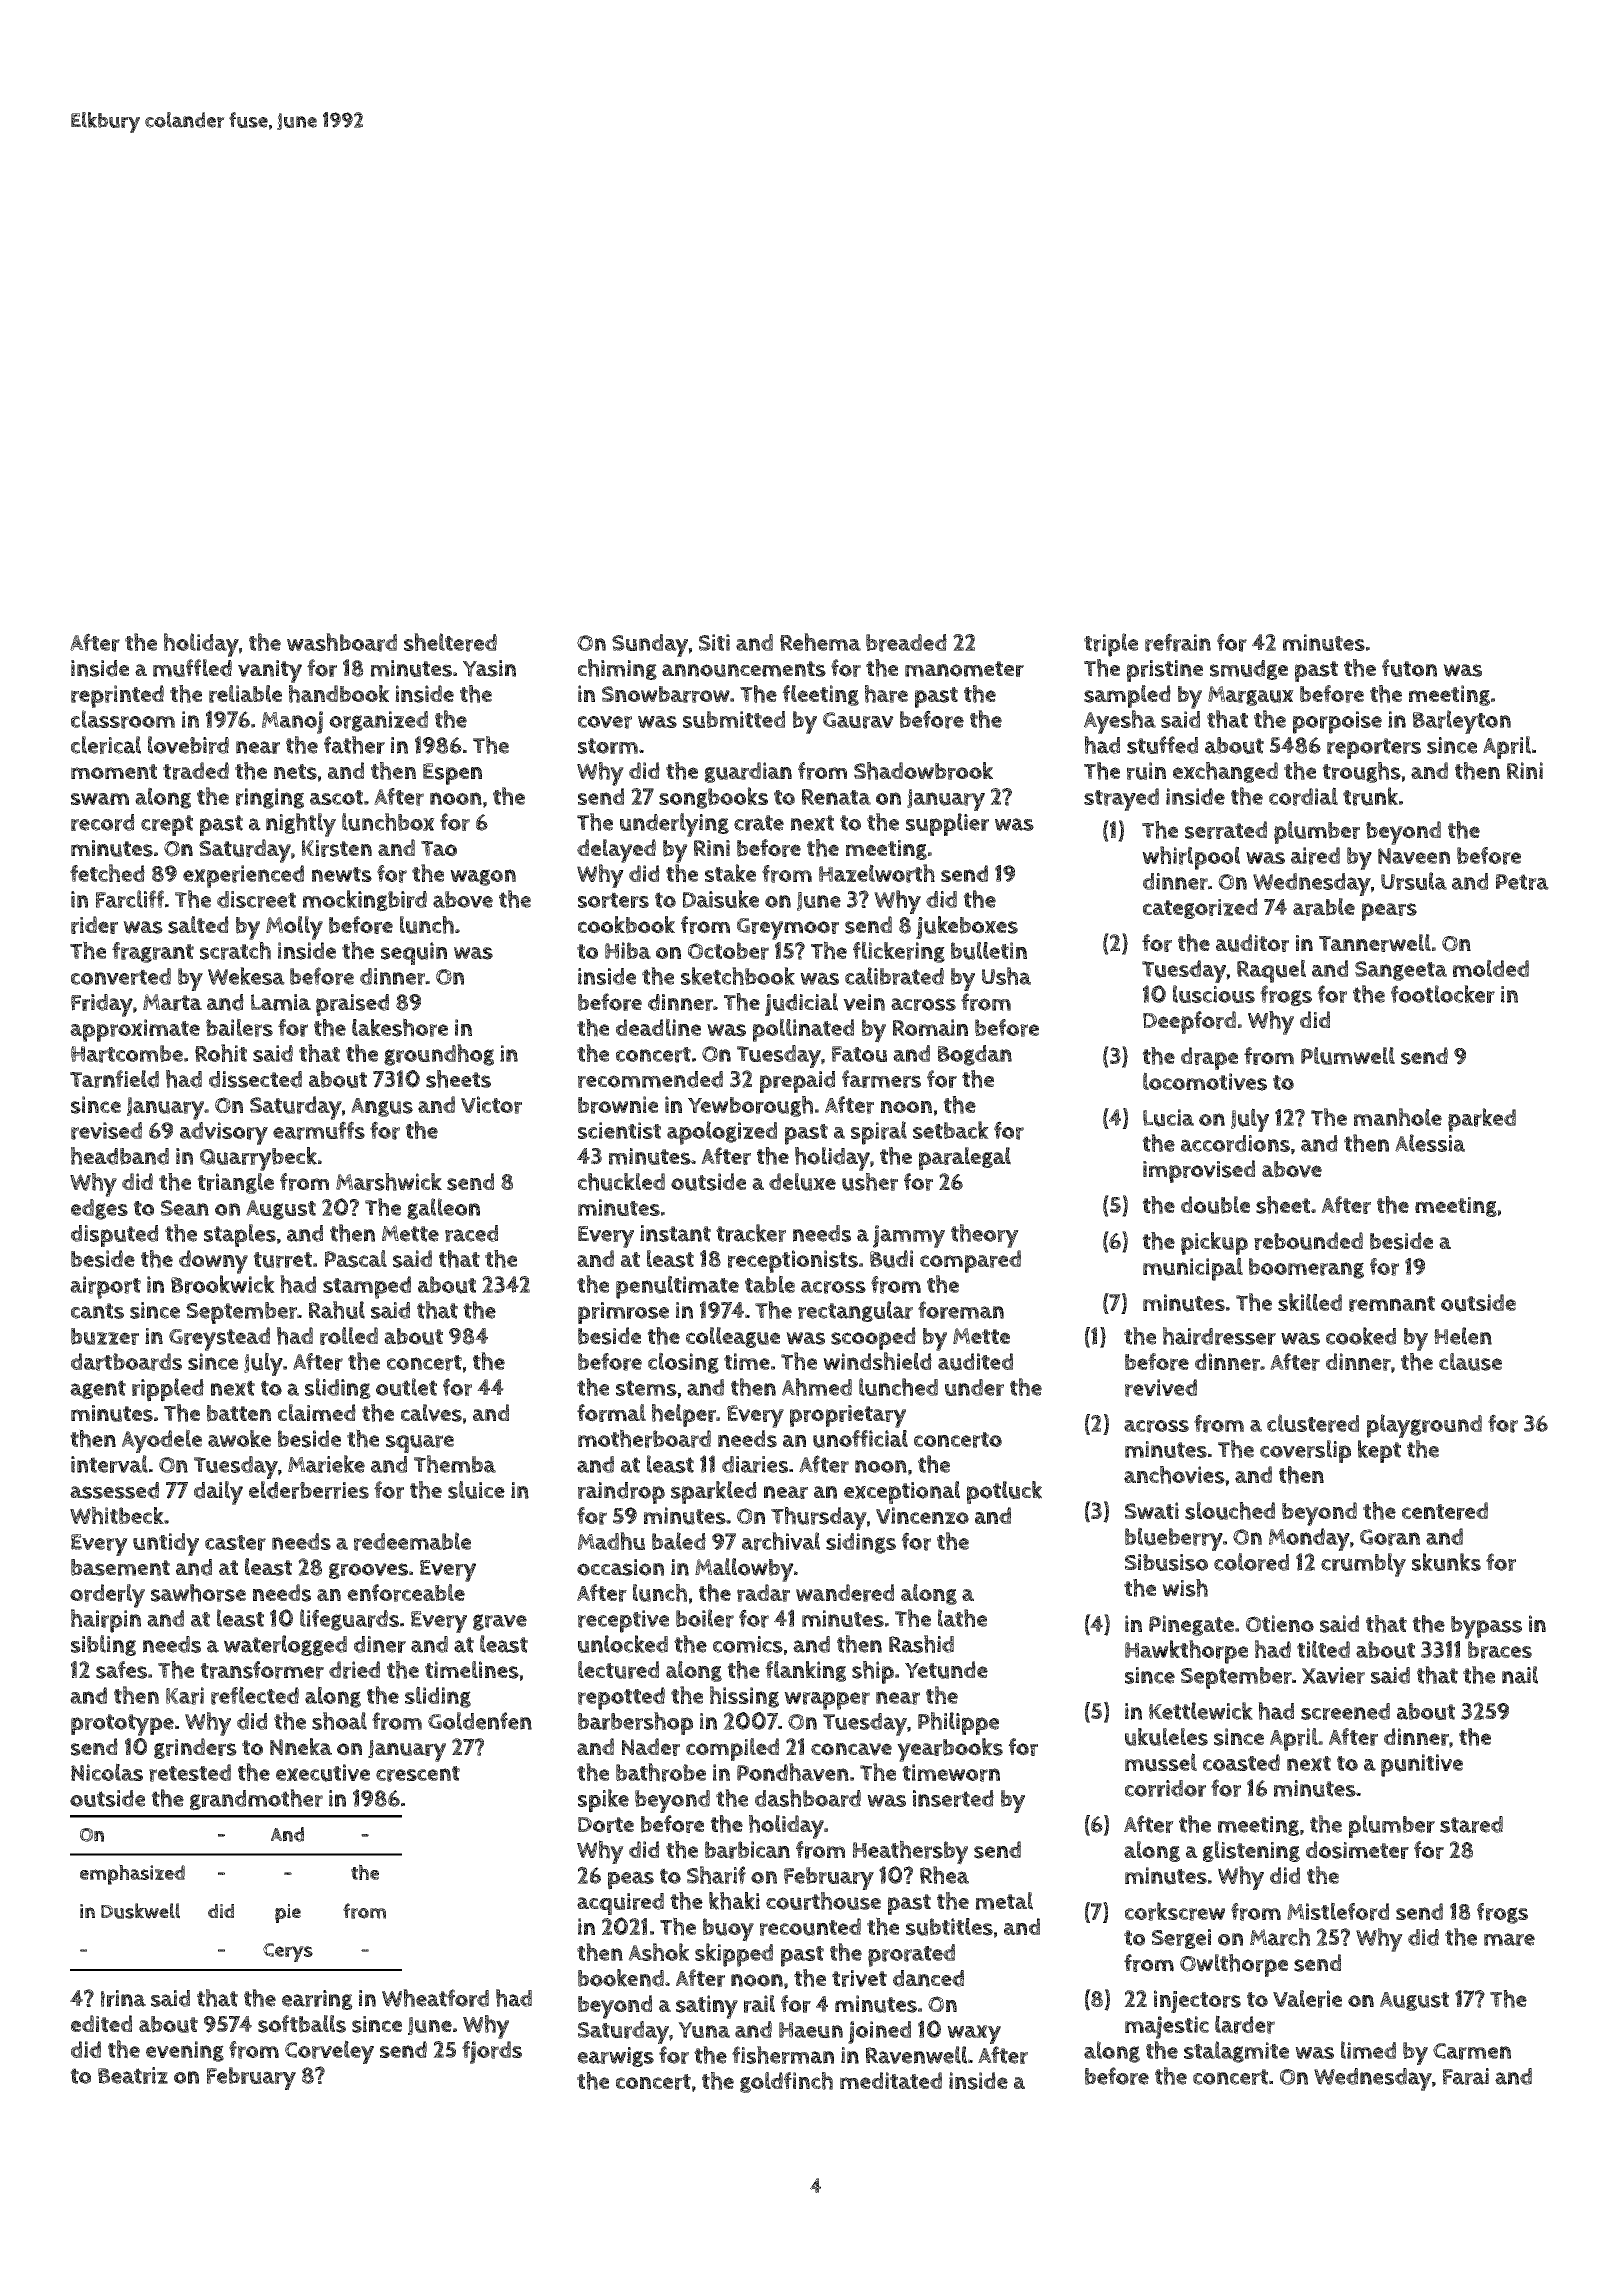  I want to click on metal, so click(1004, 1901).
